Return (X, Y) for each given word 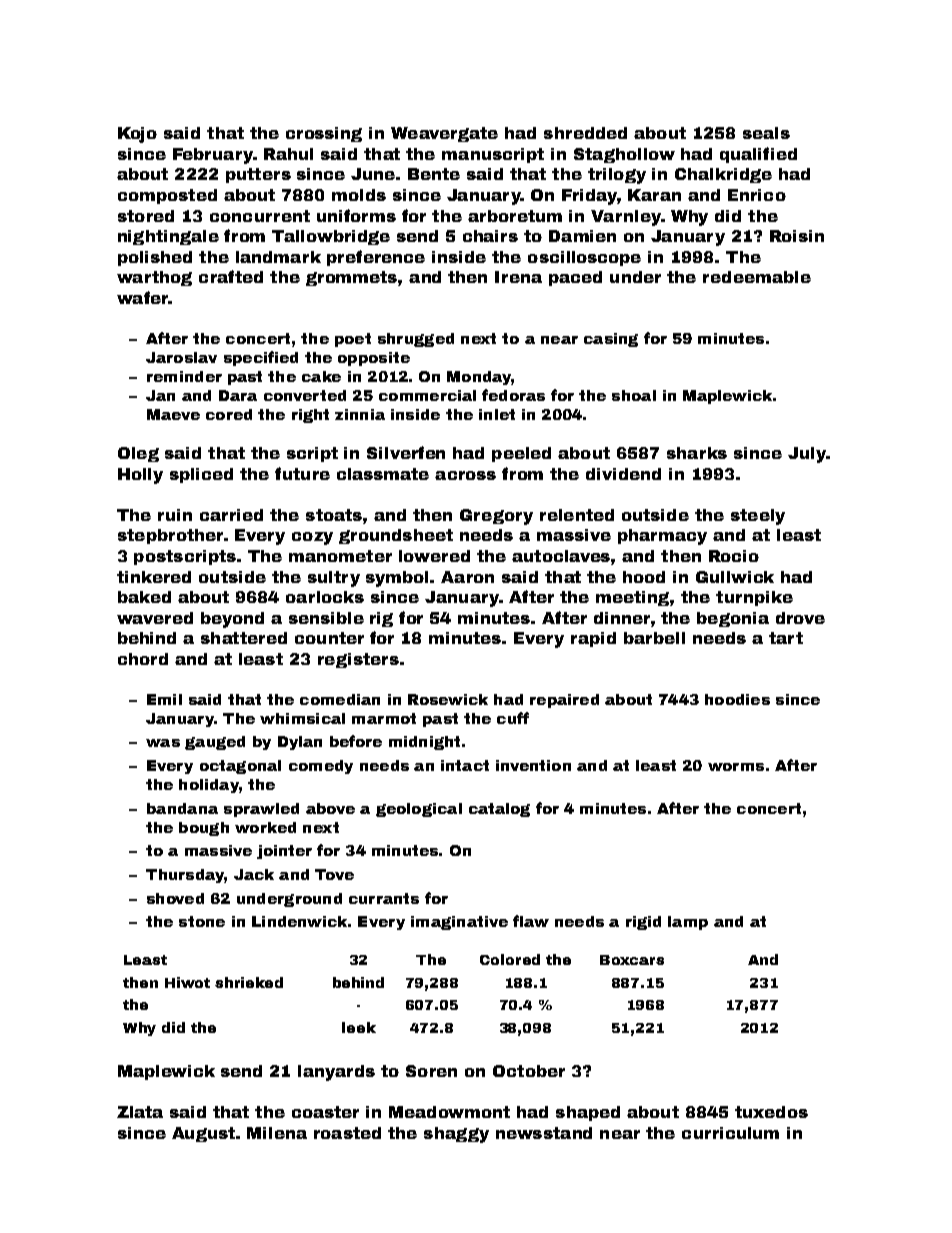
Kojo (137, 135)
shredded (585, 133)
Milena (277, 1133)
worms (736, 767)
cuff (513, 718)
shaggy (456, 1135)
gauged (215, 743)
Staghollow (624, 155)
